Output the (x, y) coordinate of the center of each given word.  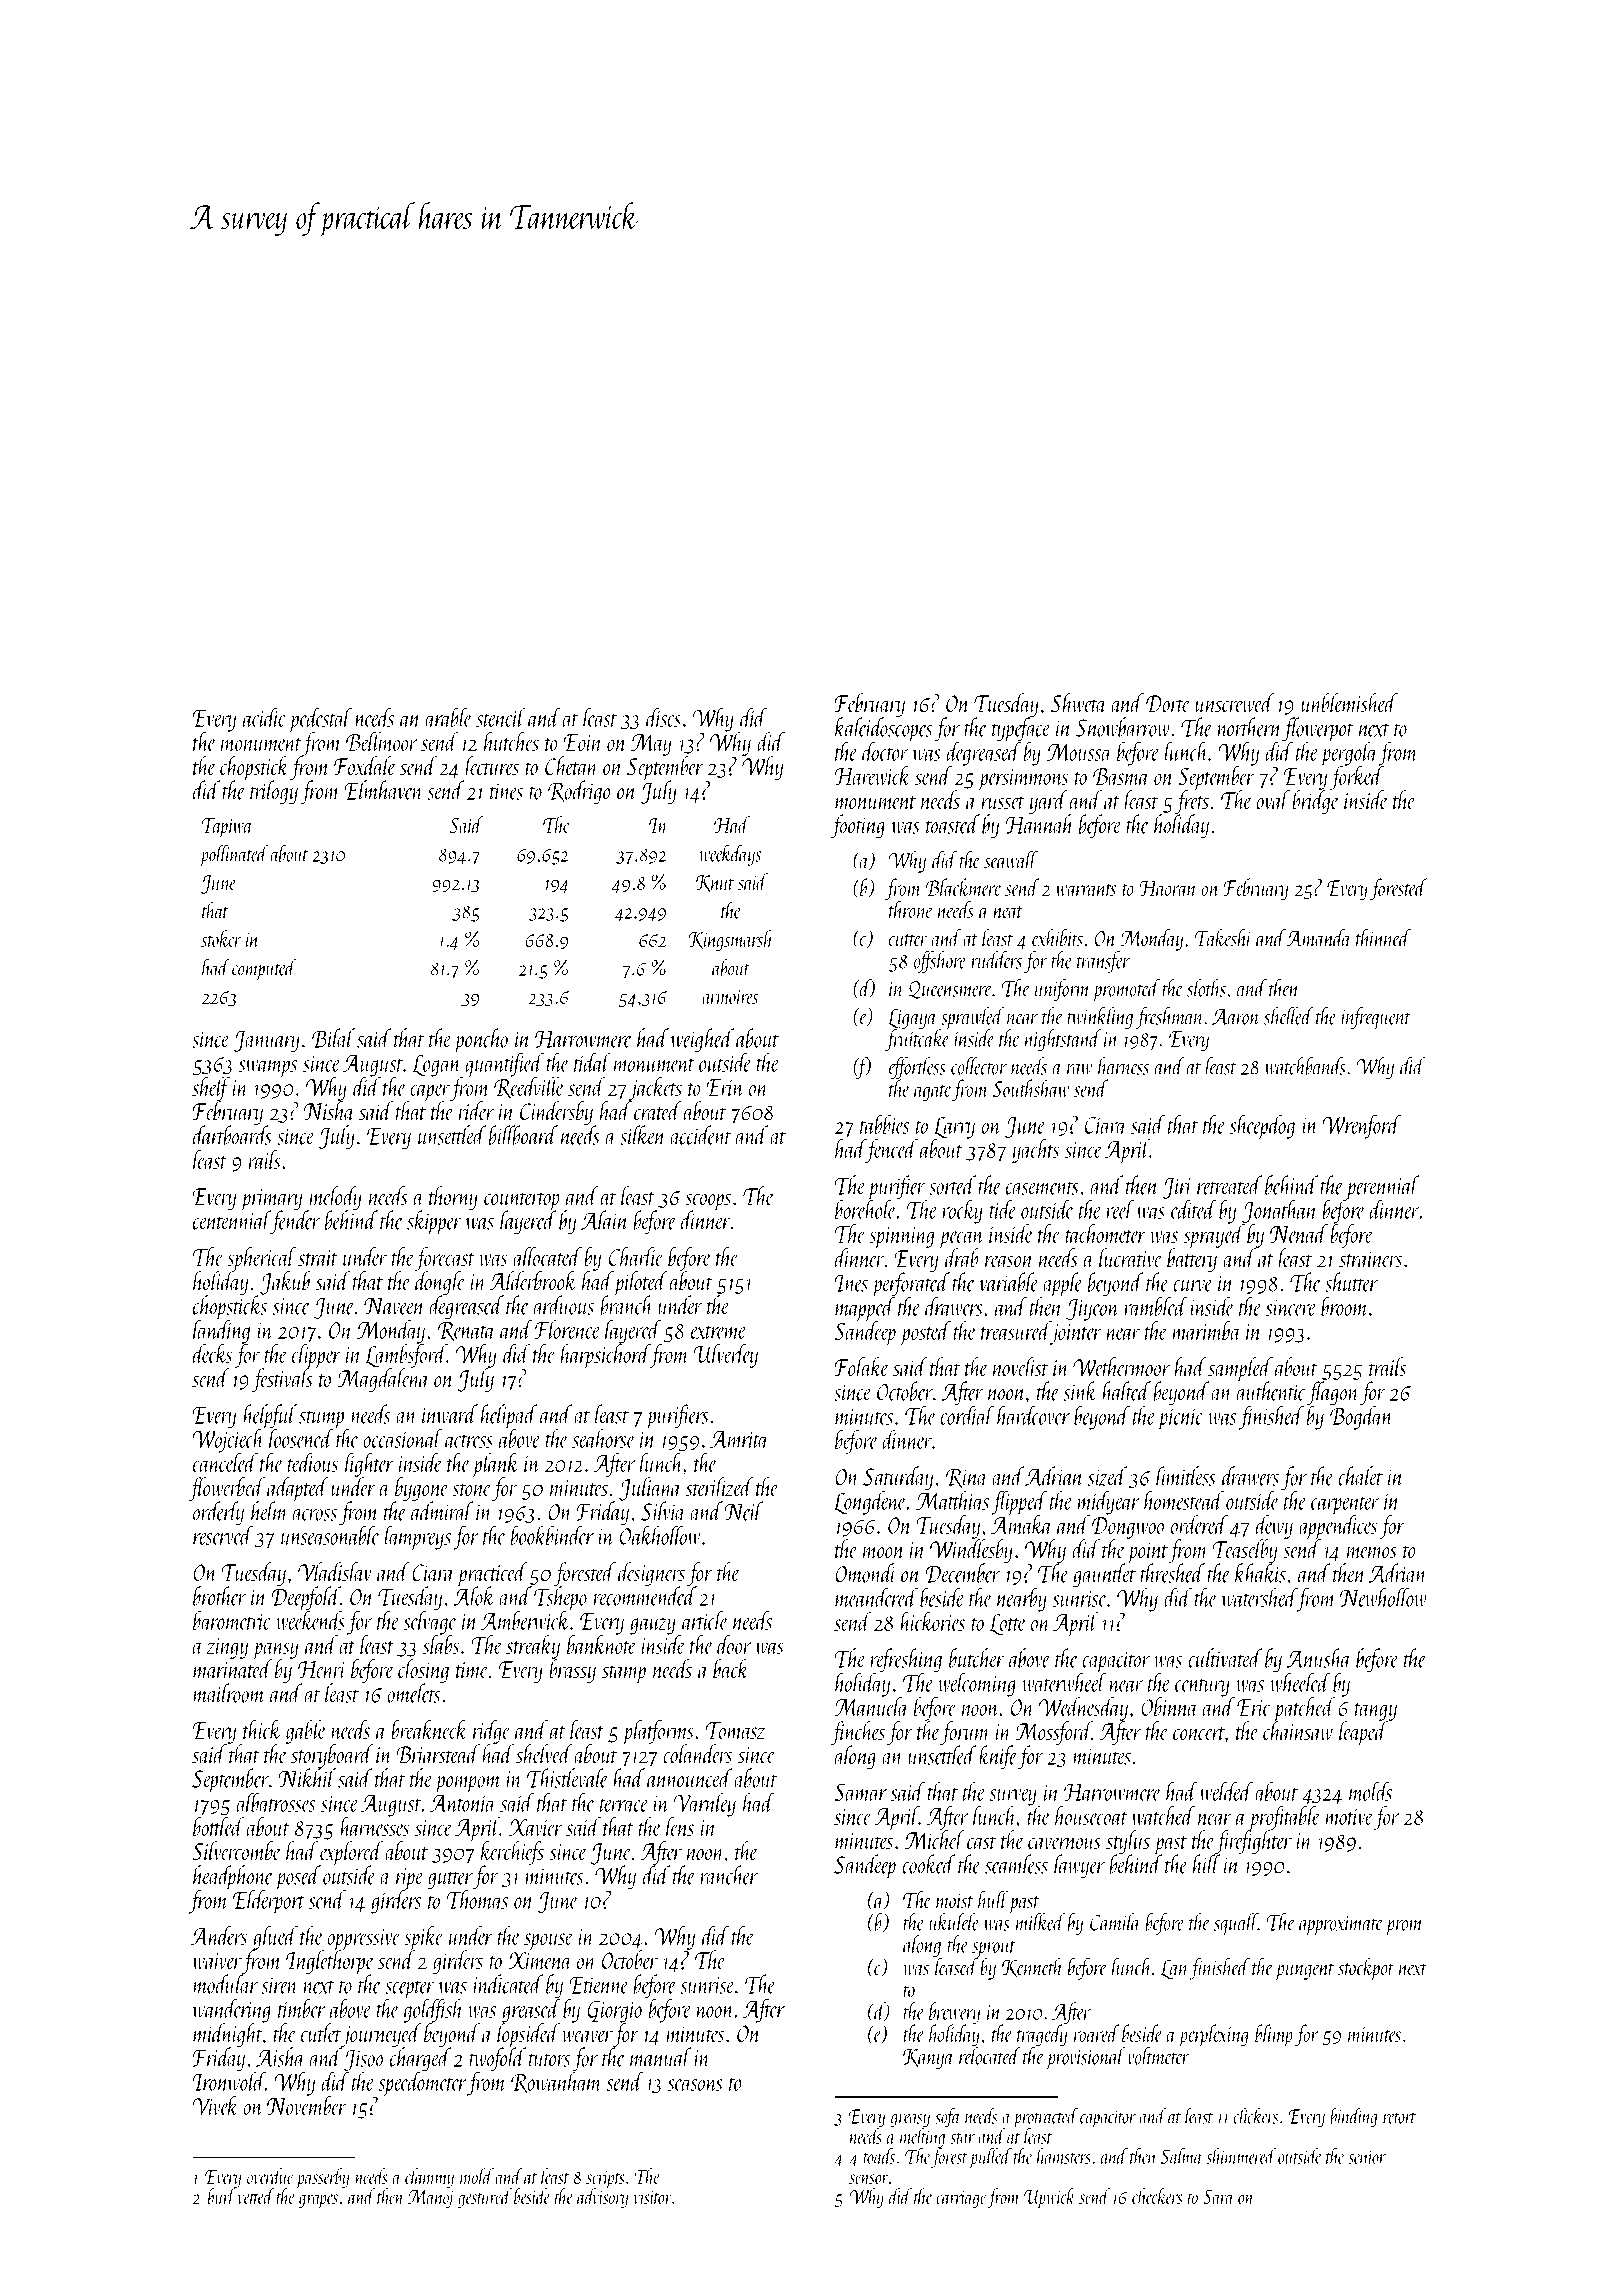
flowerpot (1318, 729)
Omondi (866, 1573)
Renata (467, 1331)
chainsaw (1298, 1731)
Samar (860, 1792)
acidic (265, 717)
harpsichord (605, 1356)
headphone (233, 1877)
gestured (485, 2198)
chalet (1360, 1476)
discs (663, 717)
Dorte (1168, 704)
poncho (481, 1040)
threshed (1172, 1573)
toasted (953, 824)
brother (219, 1596)
